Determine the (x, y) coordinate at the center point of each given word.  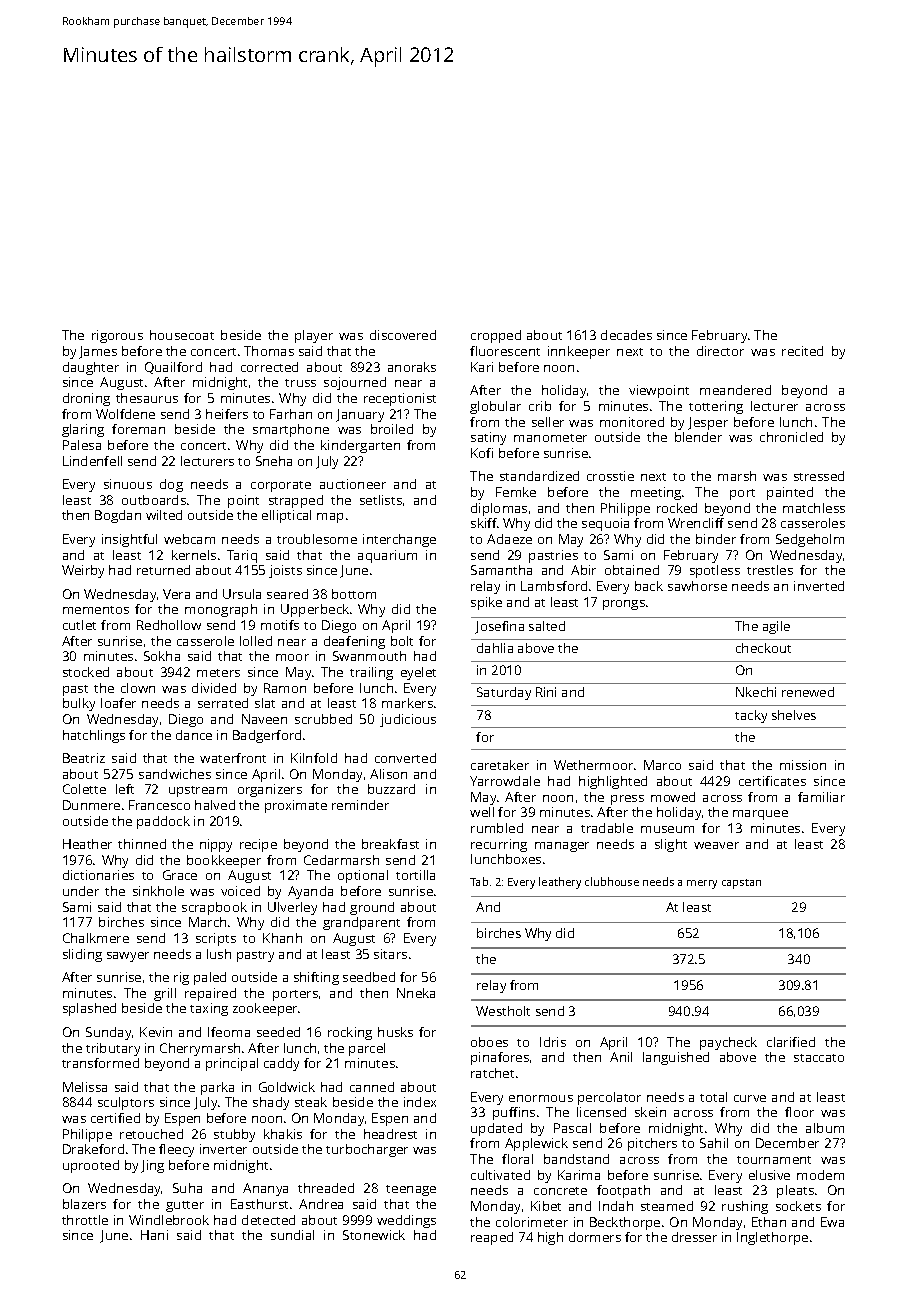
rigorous (117, 336)
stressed (819, 476)
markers (407, 703)
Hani (154, 1235)
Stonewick (374, 1235)
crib (540, 406)
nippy (216, 845)
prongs (624, 605)
